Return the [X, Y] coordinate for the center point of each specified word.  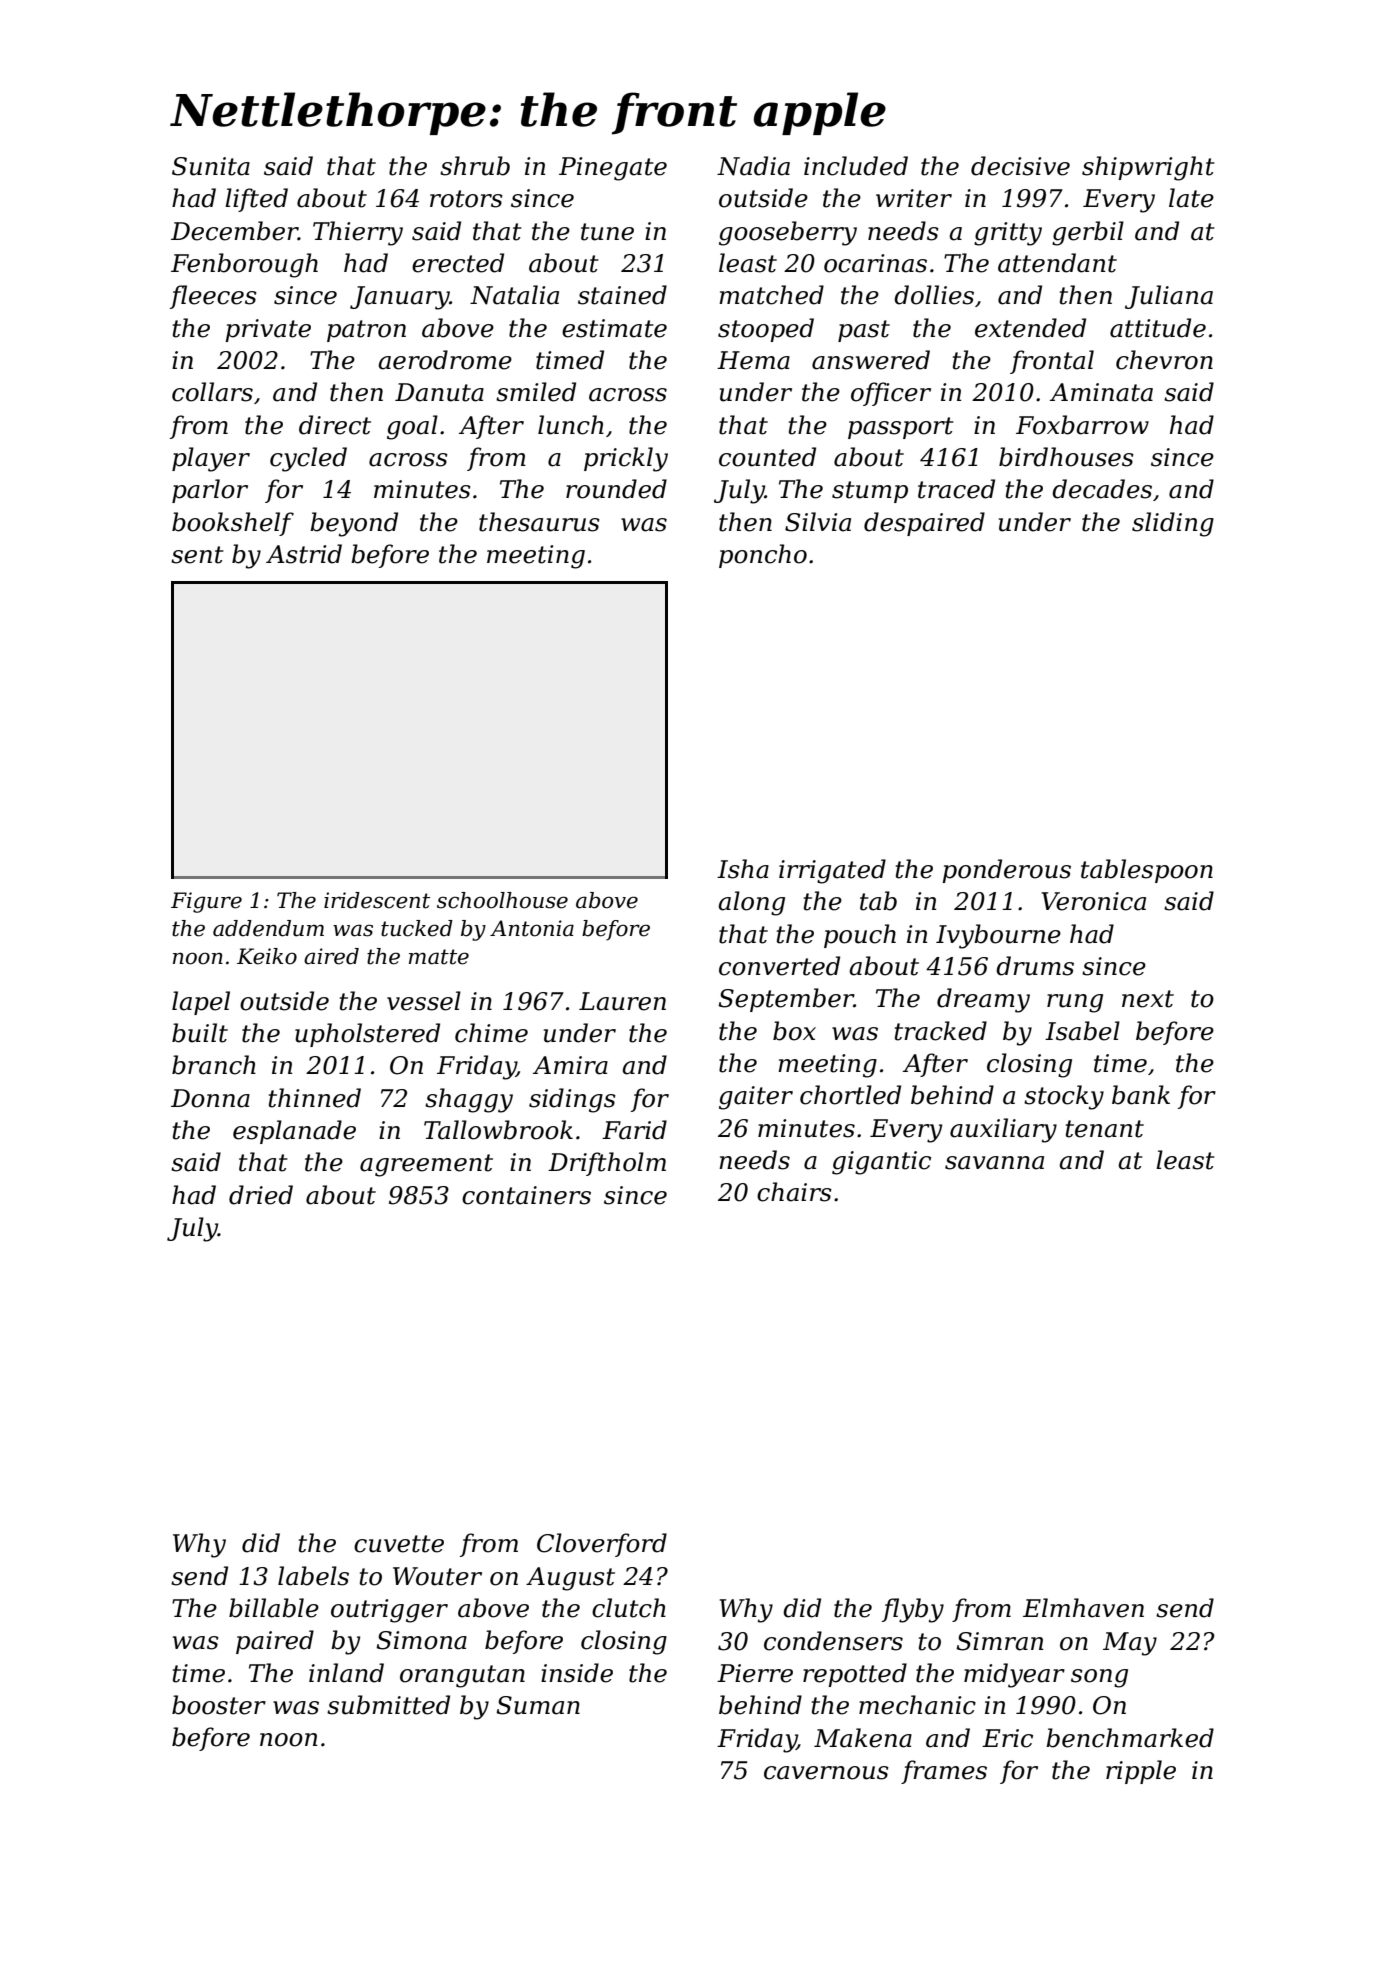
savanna [994, 1163]
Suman [538, 1705]
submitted [388, 1705]
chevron [1164, 360]
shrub [475, 166]
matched [771, 295]
